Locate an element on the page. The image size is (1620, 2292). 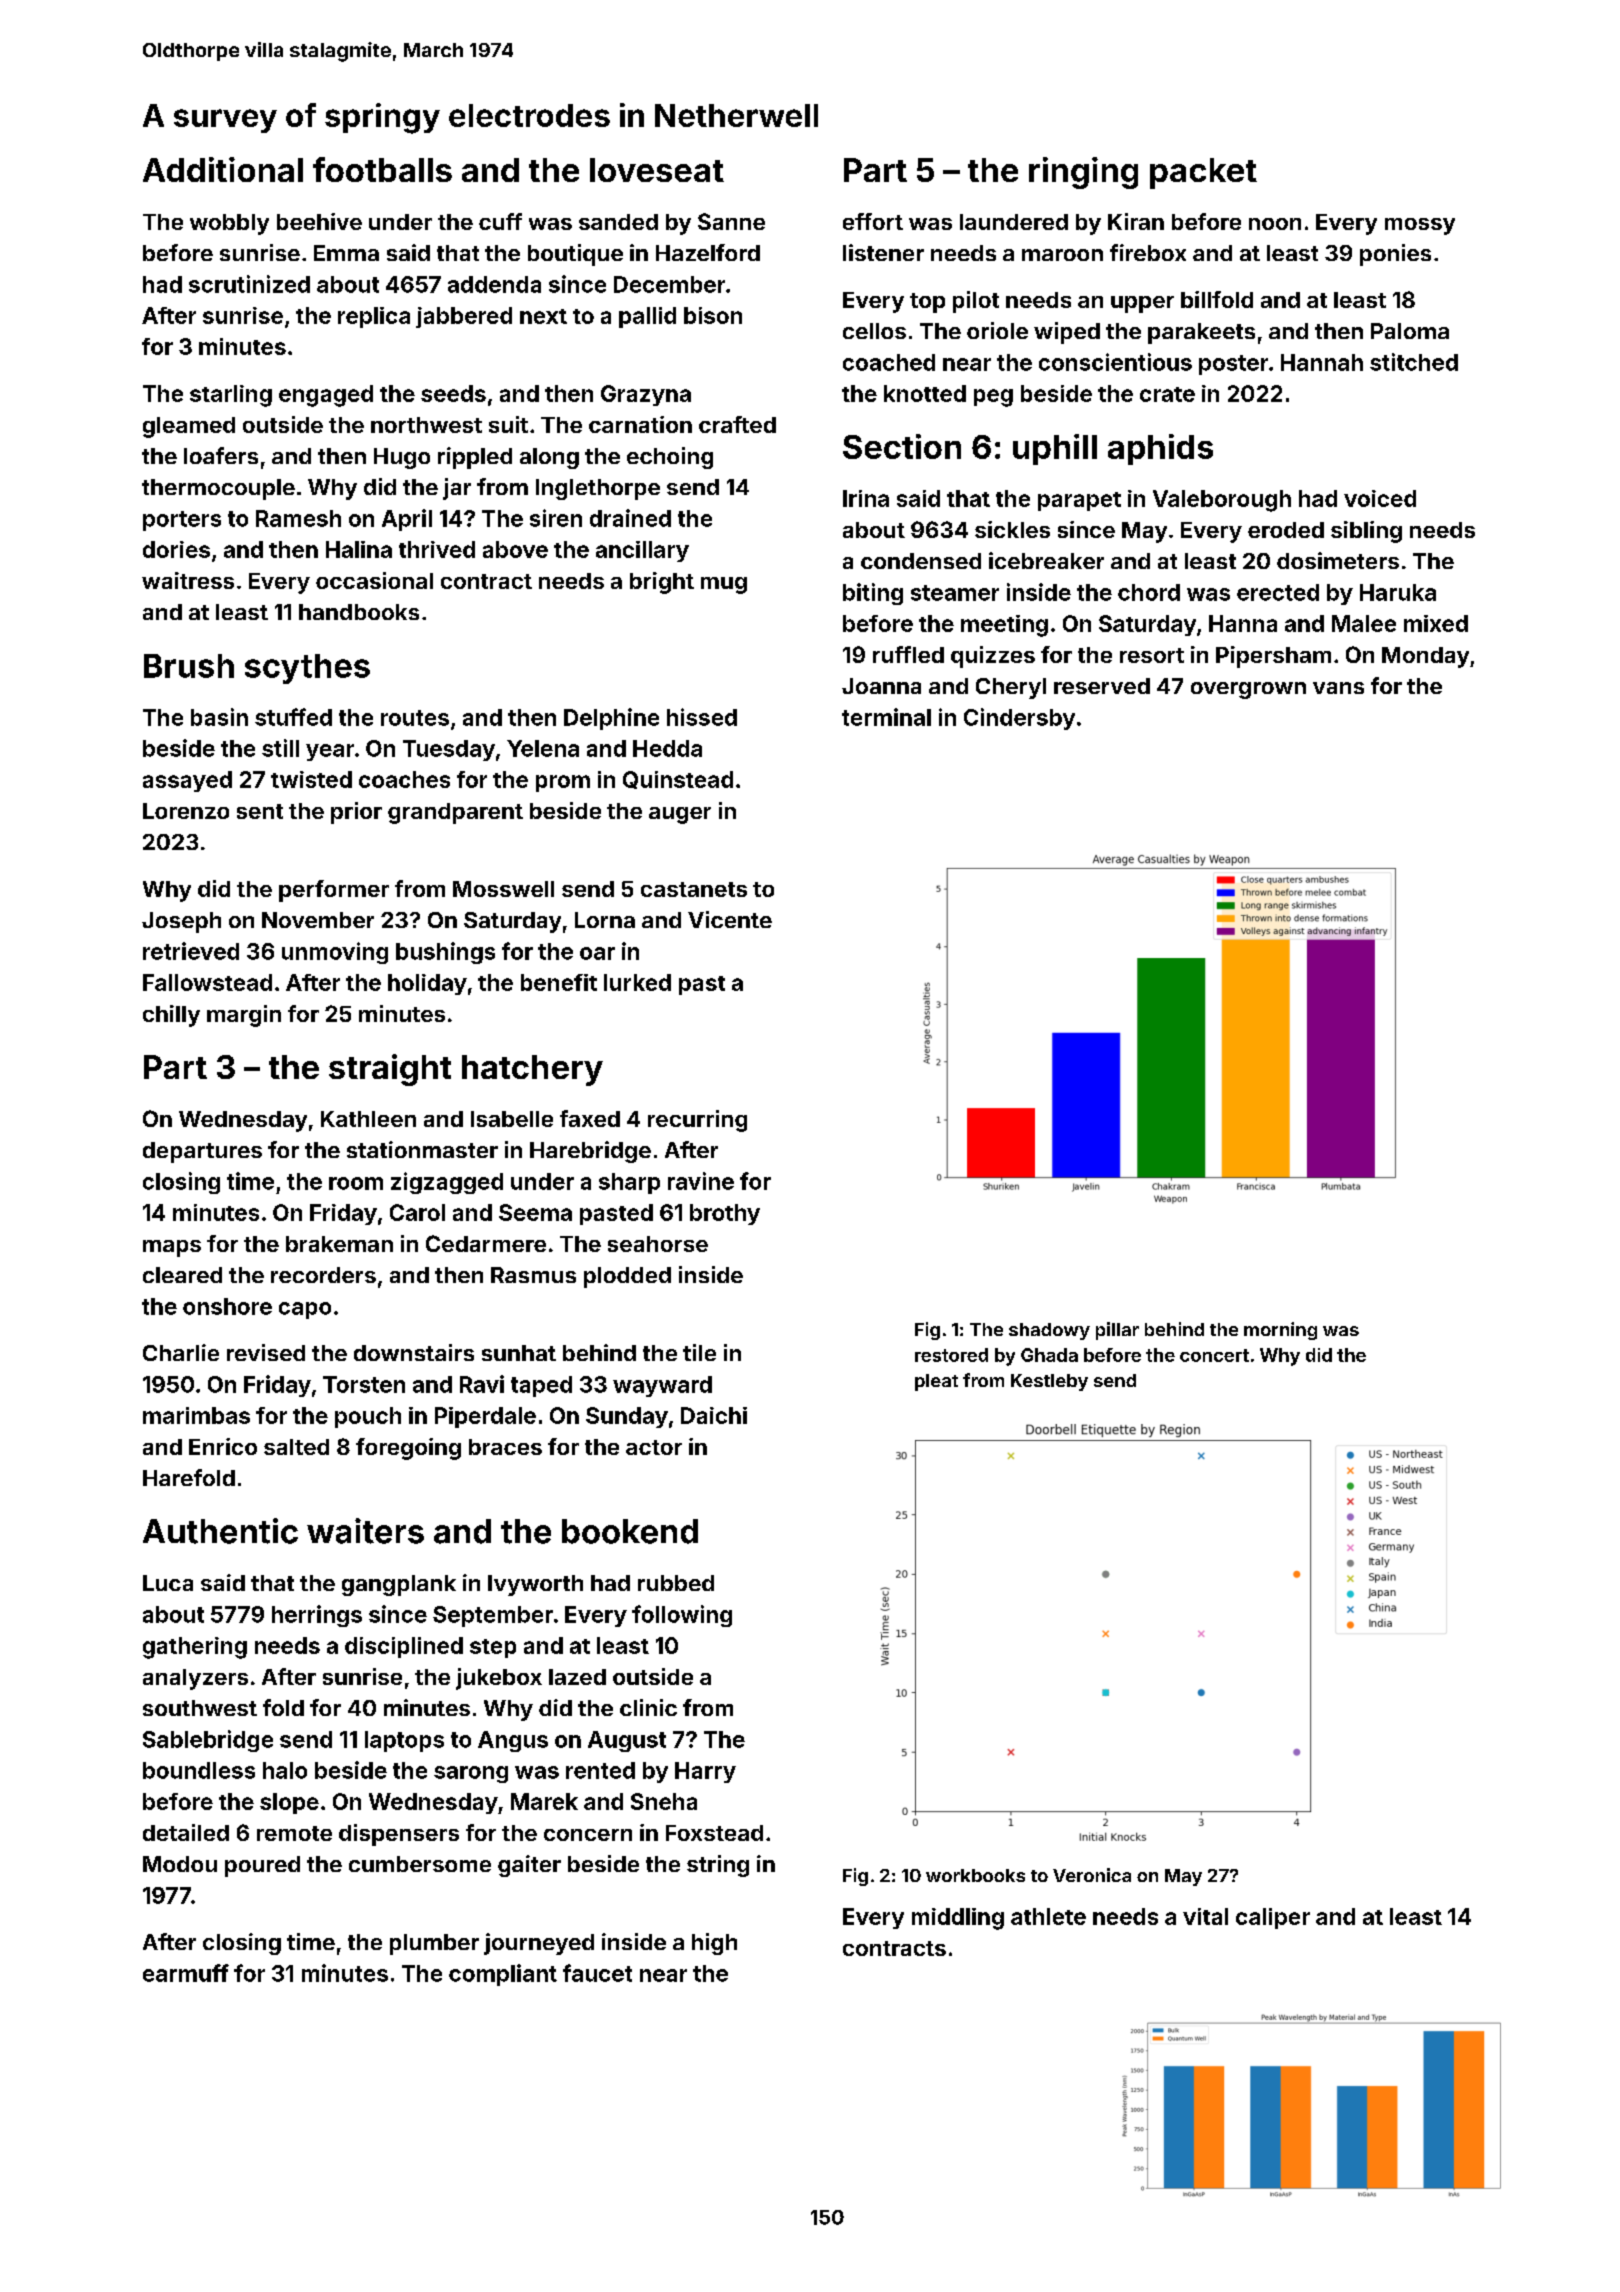
brothy is located at coordinates (725, 1214).
